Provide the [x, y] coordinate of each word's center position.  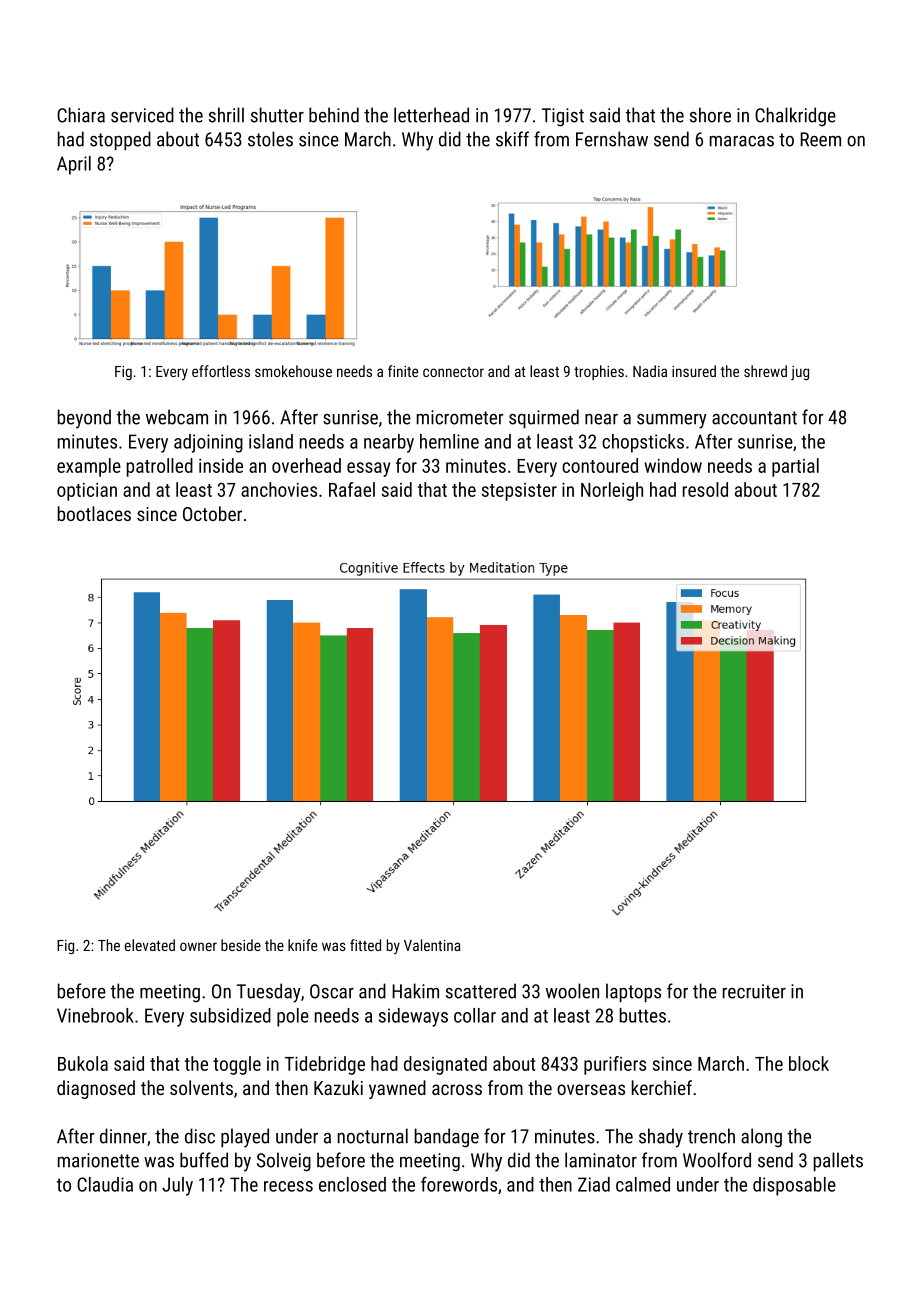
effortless [221, 371]
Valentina [432, 945]
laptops [633, 992]
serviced [142, 115]
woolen [572, 991]
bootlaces [94, 513]
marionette [98, 1160]
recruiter [754, 991]
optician [87, 492]
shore [710, 115]
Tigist [563, 117]
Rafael [352, 489]
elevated [150, 945]
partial [795, 467]
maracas [742, 141]
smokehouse [293, 371]
